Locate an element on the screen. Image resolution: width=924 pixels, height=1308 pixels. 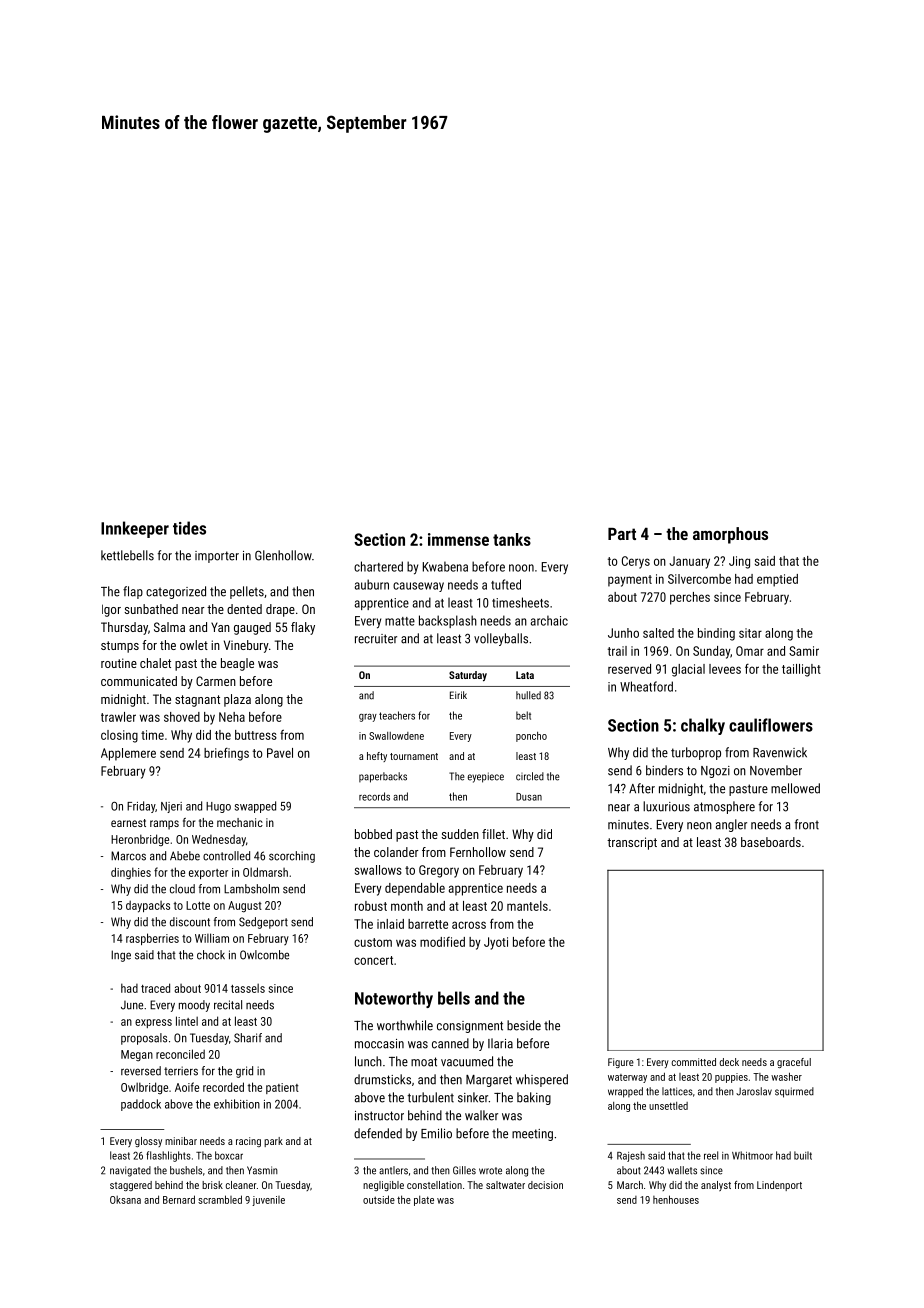
Abebe is located at coordinates (185, 856).
